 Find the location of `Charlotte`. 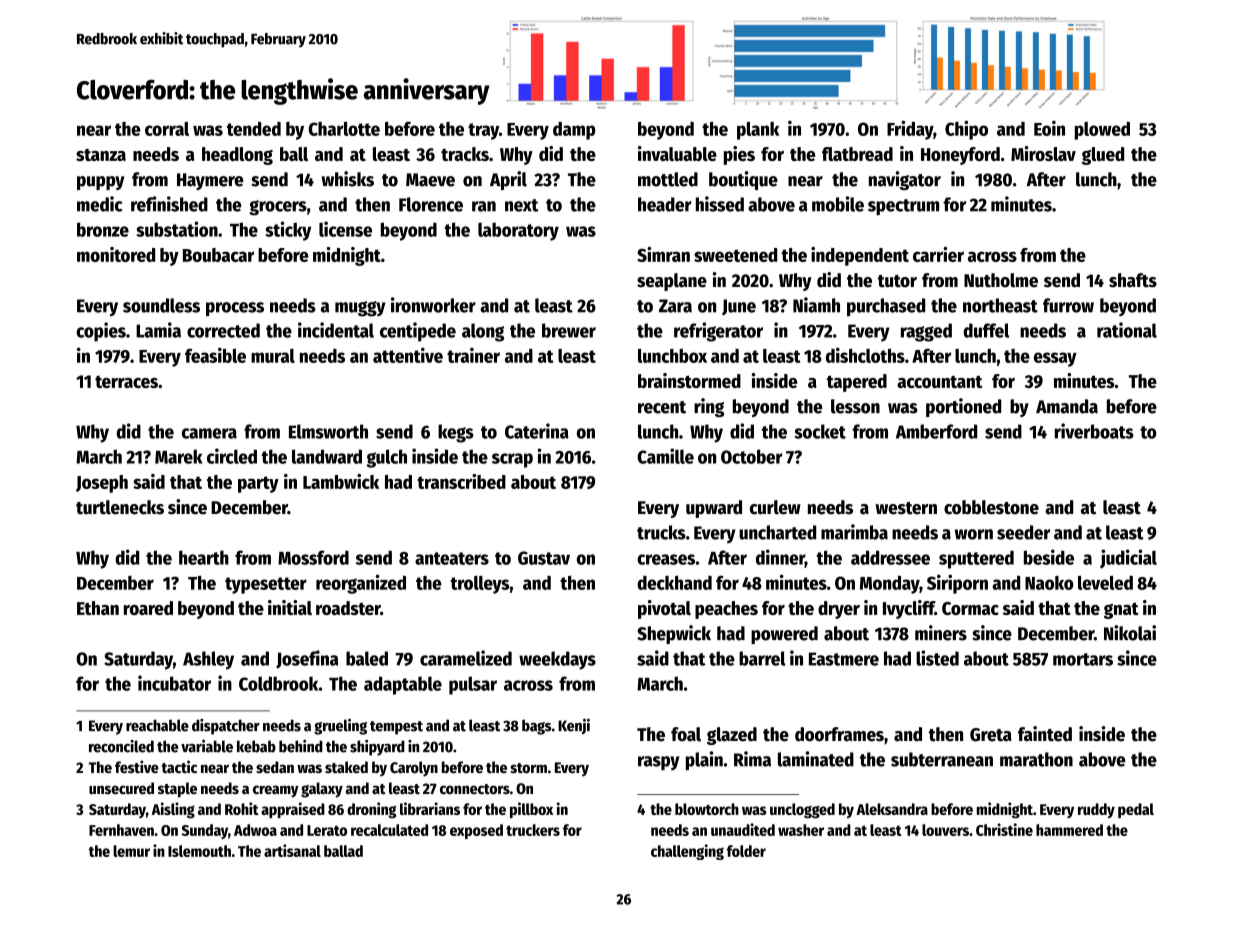

Charlotte is located at coordinates (344, 129).
